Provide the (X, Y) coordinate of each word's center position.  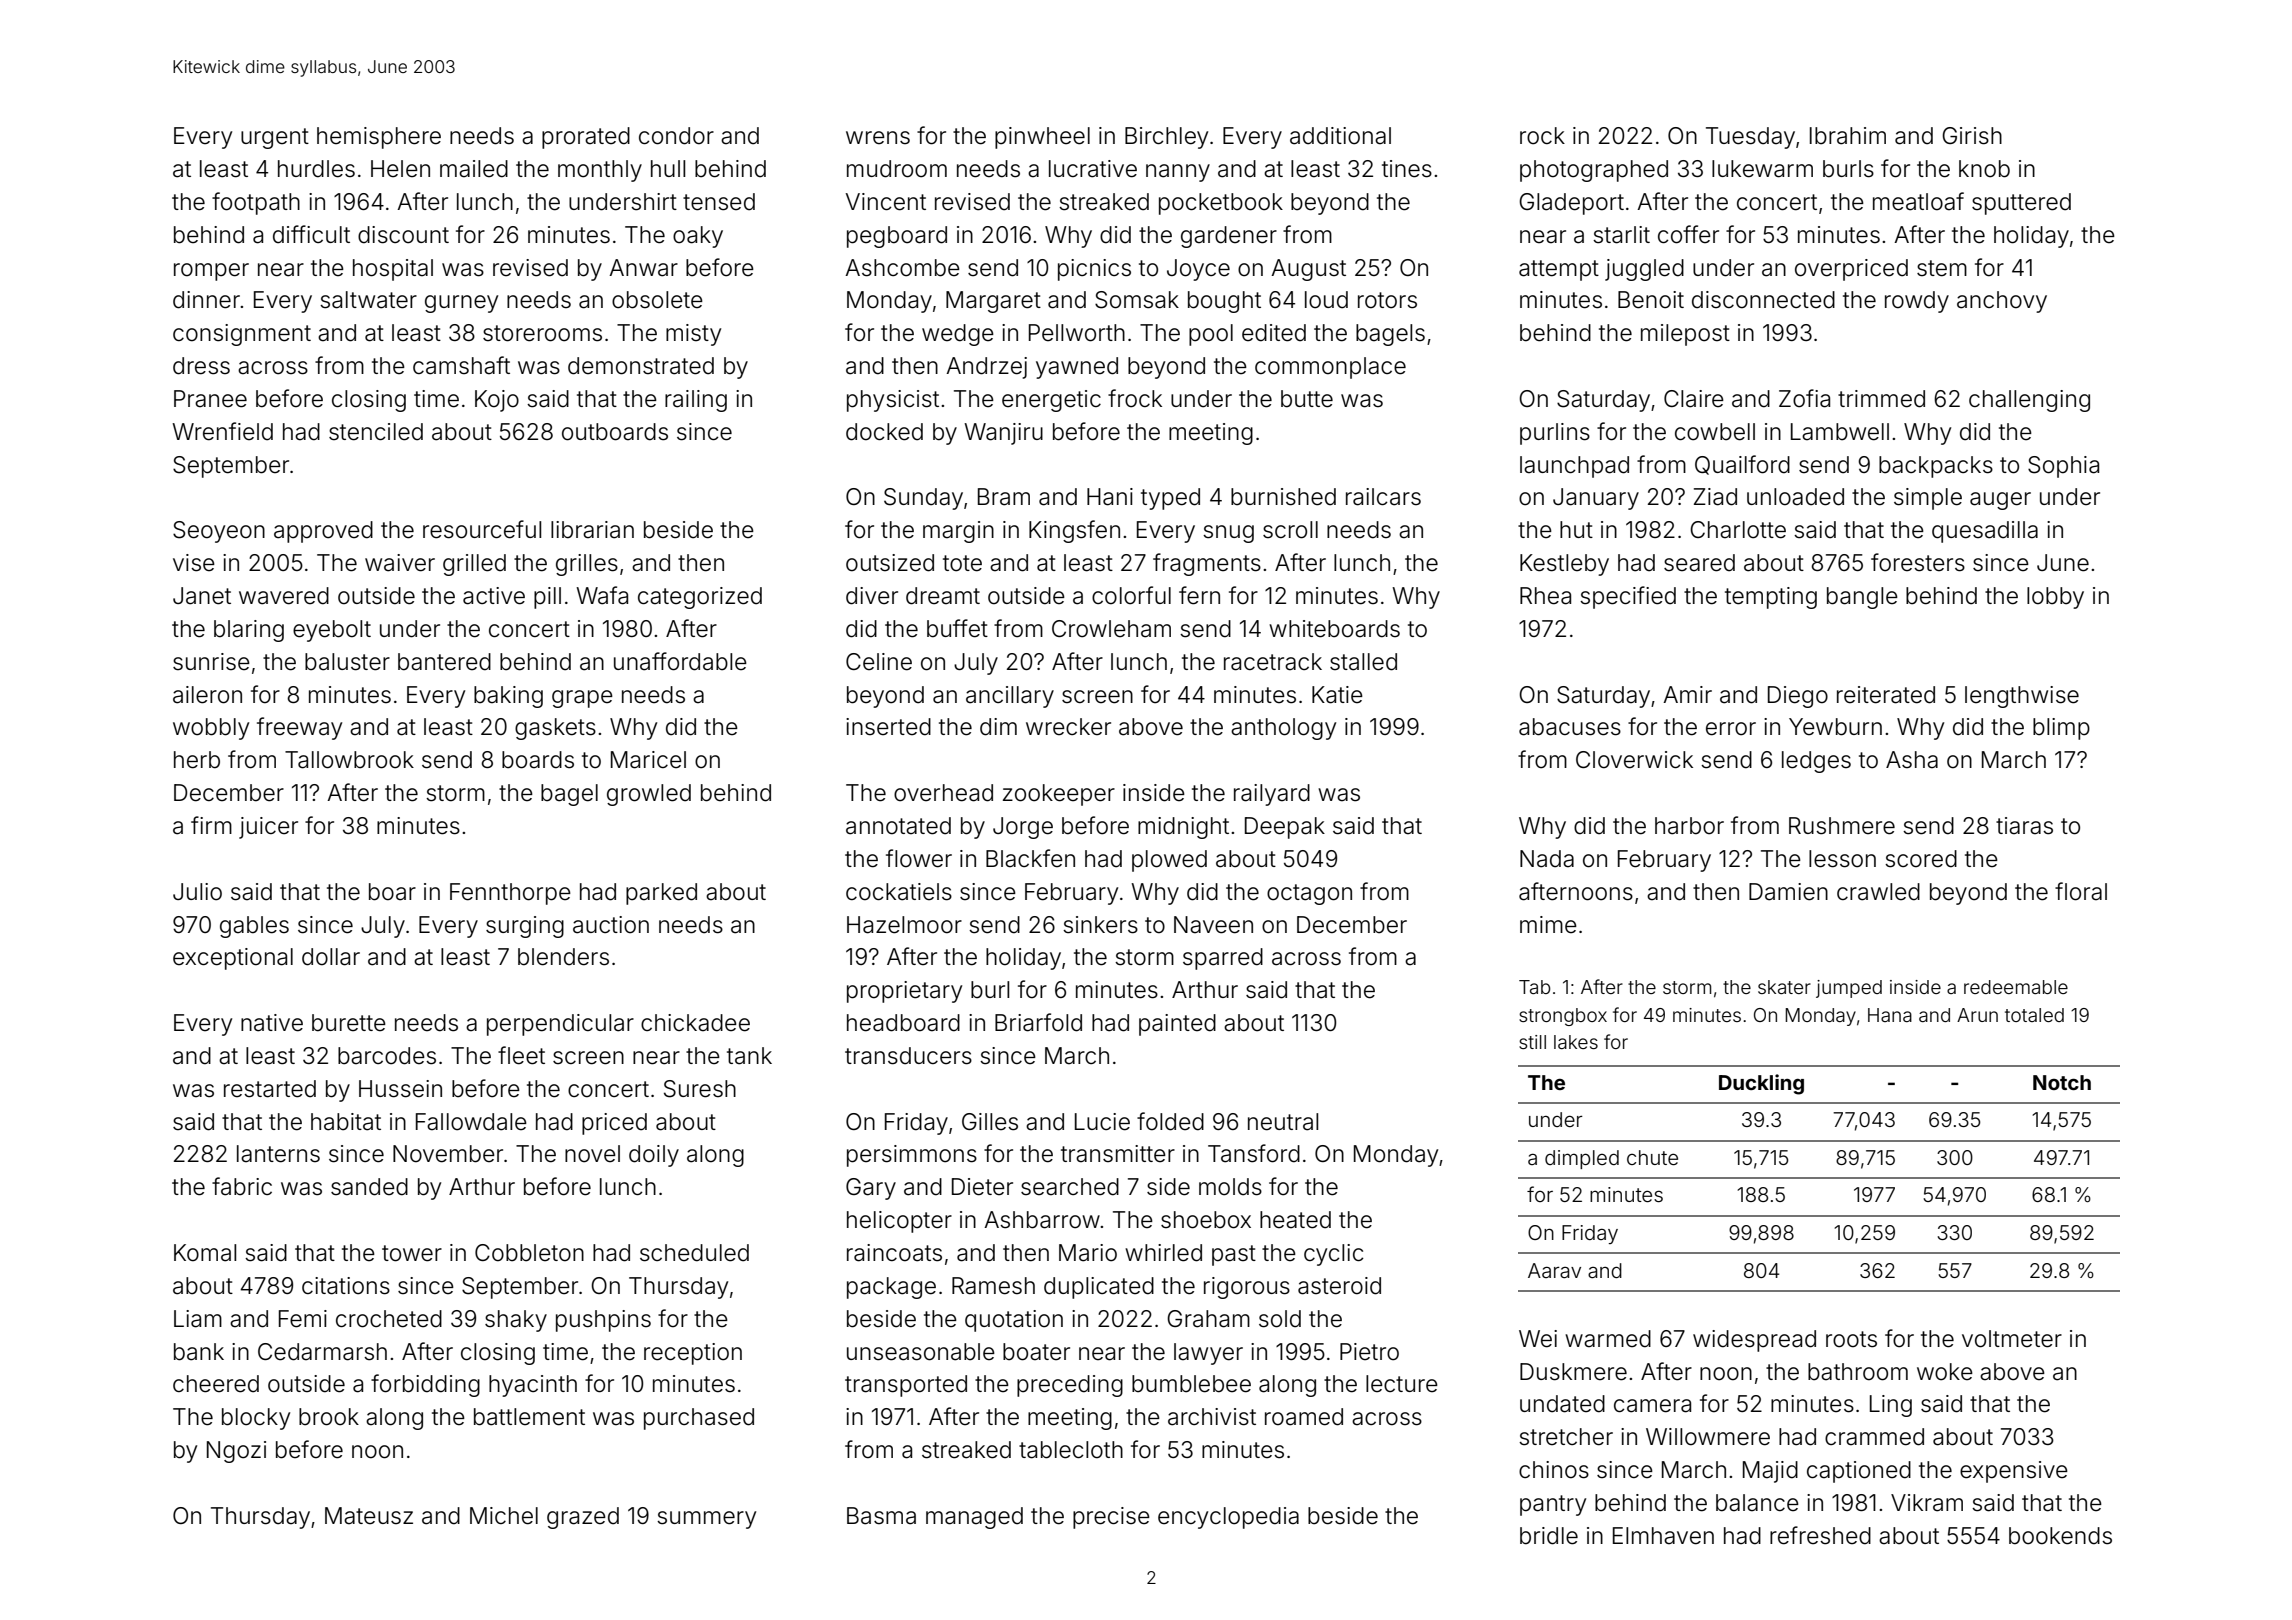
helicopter (899, 1222)
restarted (270, 1089)
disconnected (1763, 300)
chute (1652, 1157)
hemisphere (379, 138)
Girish (1972, 136)
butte (1307, 399)
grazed (583, 1518)
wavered (284, 596)
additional (1340, 136)
